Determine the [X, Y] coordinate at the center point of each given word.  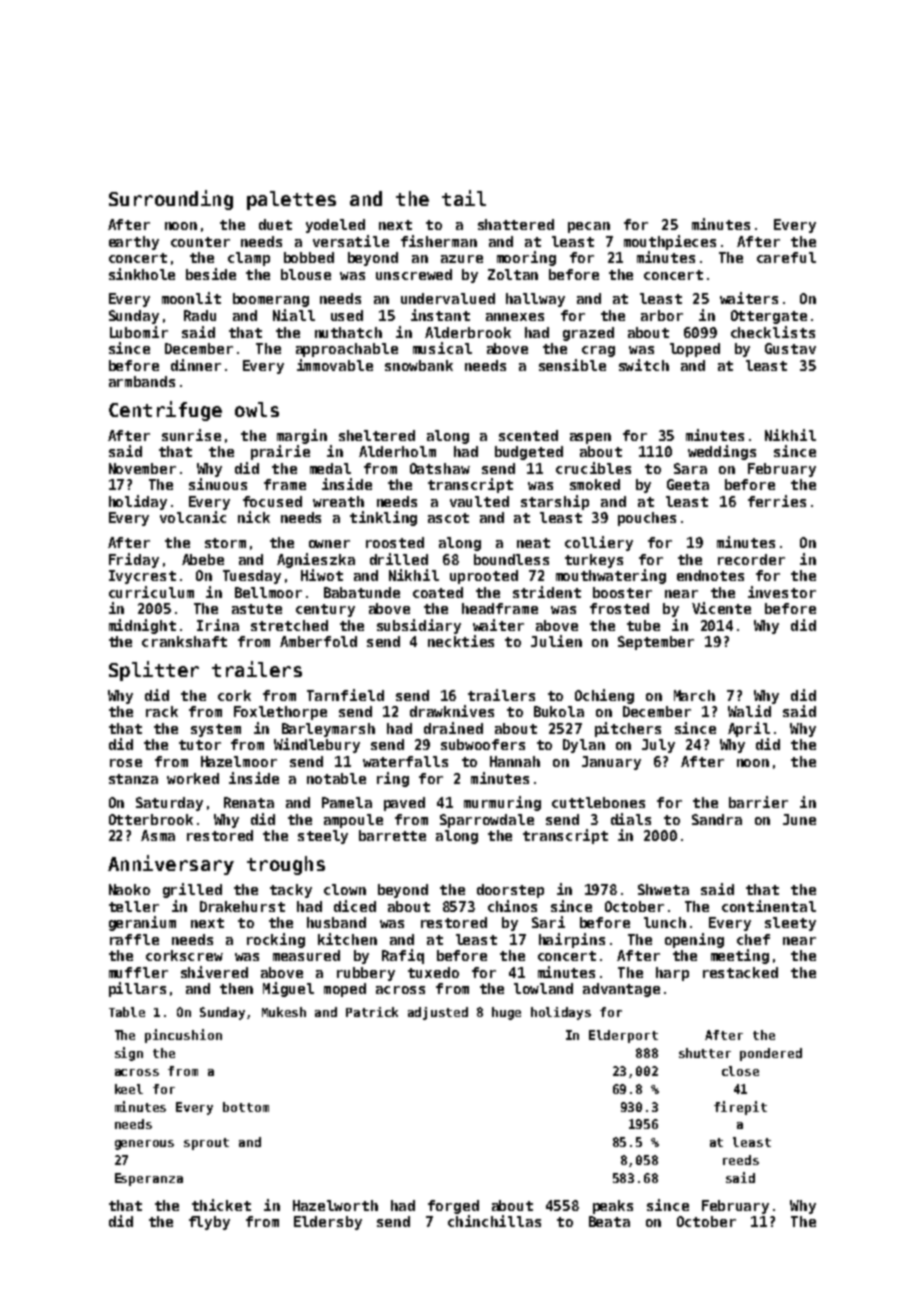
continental [769, 906]
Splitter [154, 671]
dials [631, 819]
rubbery [366, 974]
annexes [515, 317]
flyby [209, 1223]
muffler [138, 972]
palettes [291, 200]
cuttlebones [598, 802]
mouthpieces [670, 242]
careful [786, 257]
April [749, 729]
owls [257, 409]
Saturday [169, 804]
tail [464, 198]
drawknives [452, 711]
